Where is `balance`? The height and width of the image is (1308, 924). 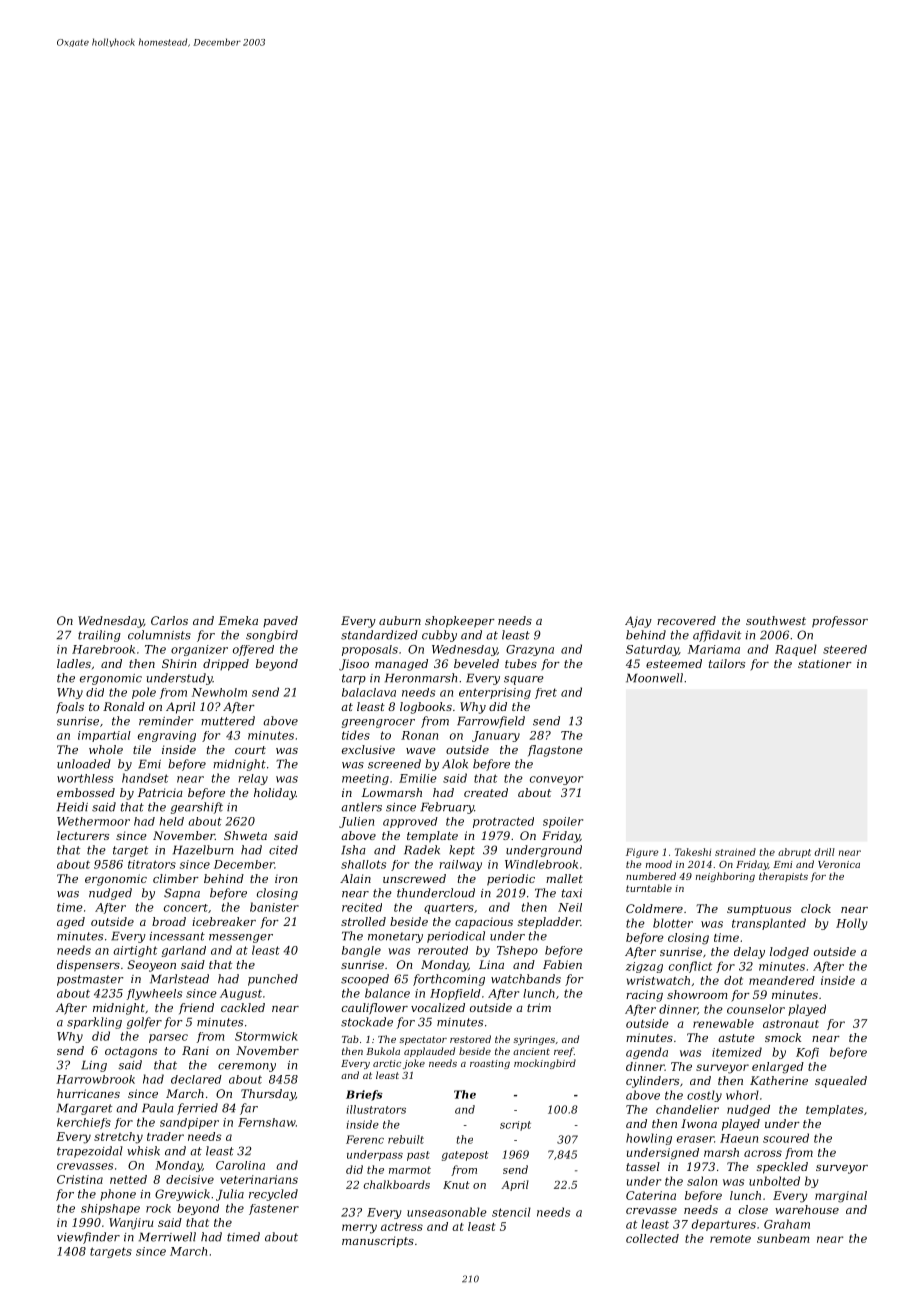
balance is located at coordinates (387, 993).
